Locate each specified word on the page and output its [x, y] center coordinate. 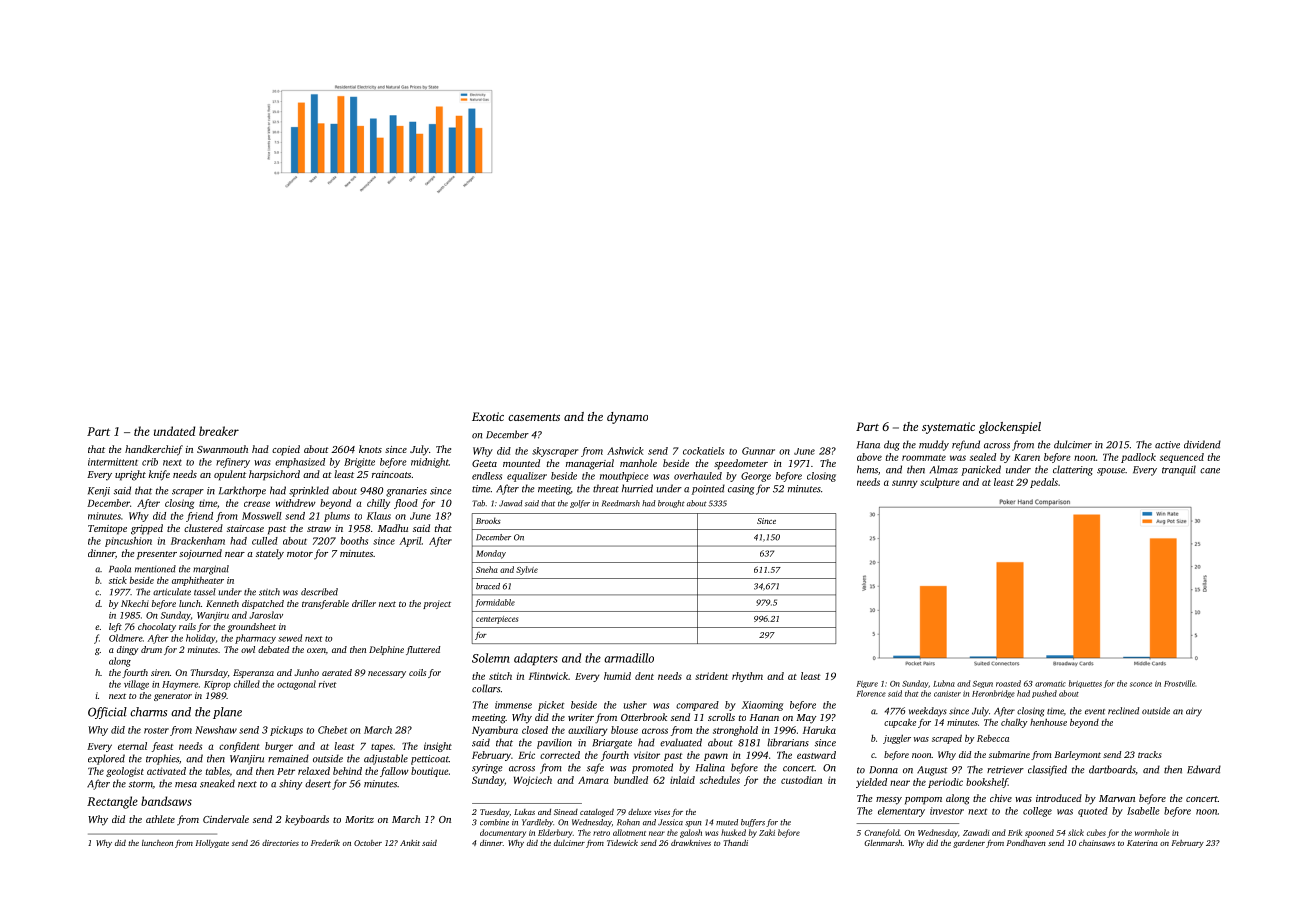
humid [617, 676]
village [136, 685]
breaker [219, 431]
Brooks [488, 520]
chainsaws [1097, 843]
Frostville [1179, 683]
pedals [1044, 483]
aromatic [1050, 684]
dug [892, 445]
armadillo [629, 658]
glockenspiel [1010, 428]
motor [300, 554]
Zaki [767, 832]
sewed [290, 638]
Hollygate [212, 844]
